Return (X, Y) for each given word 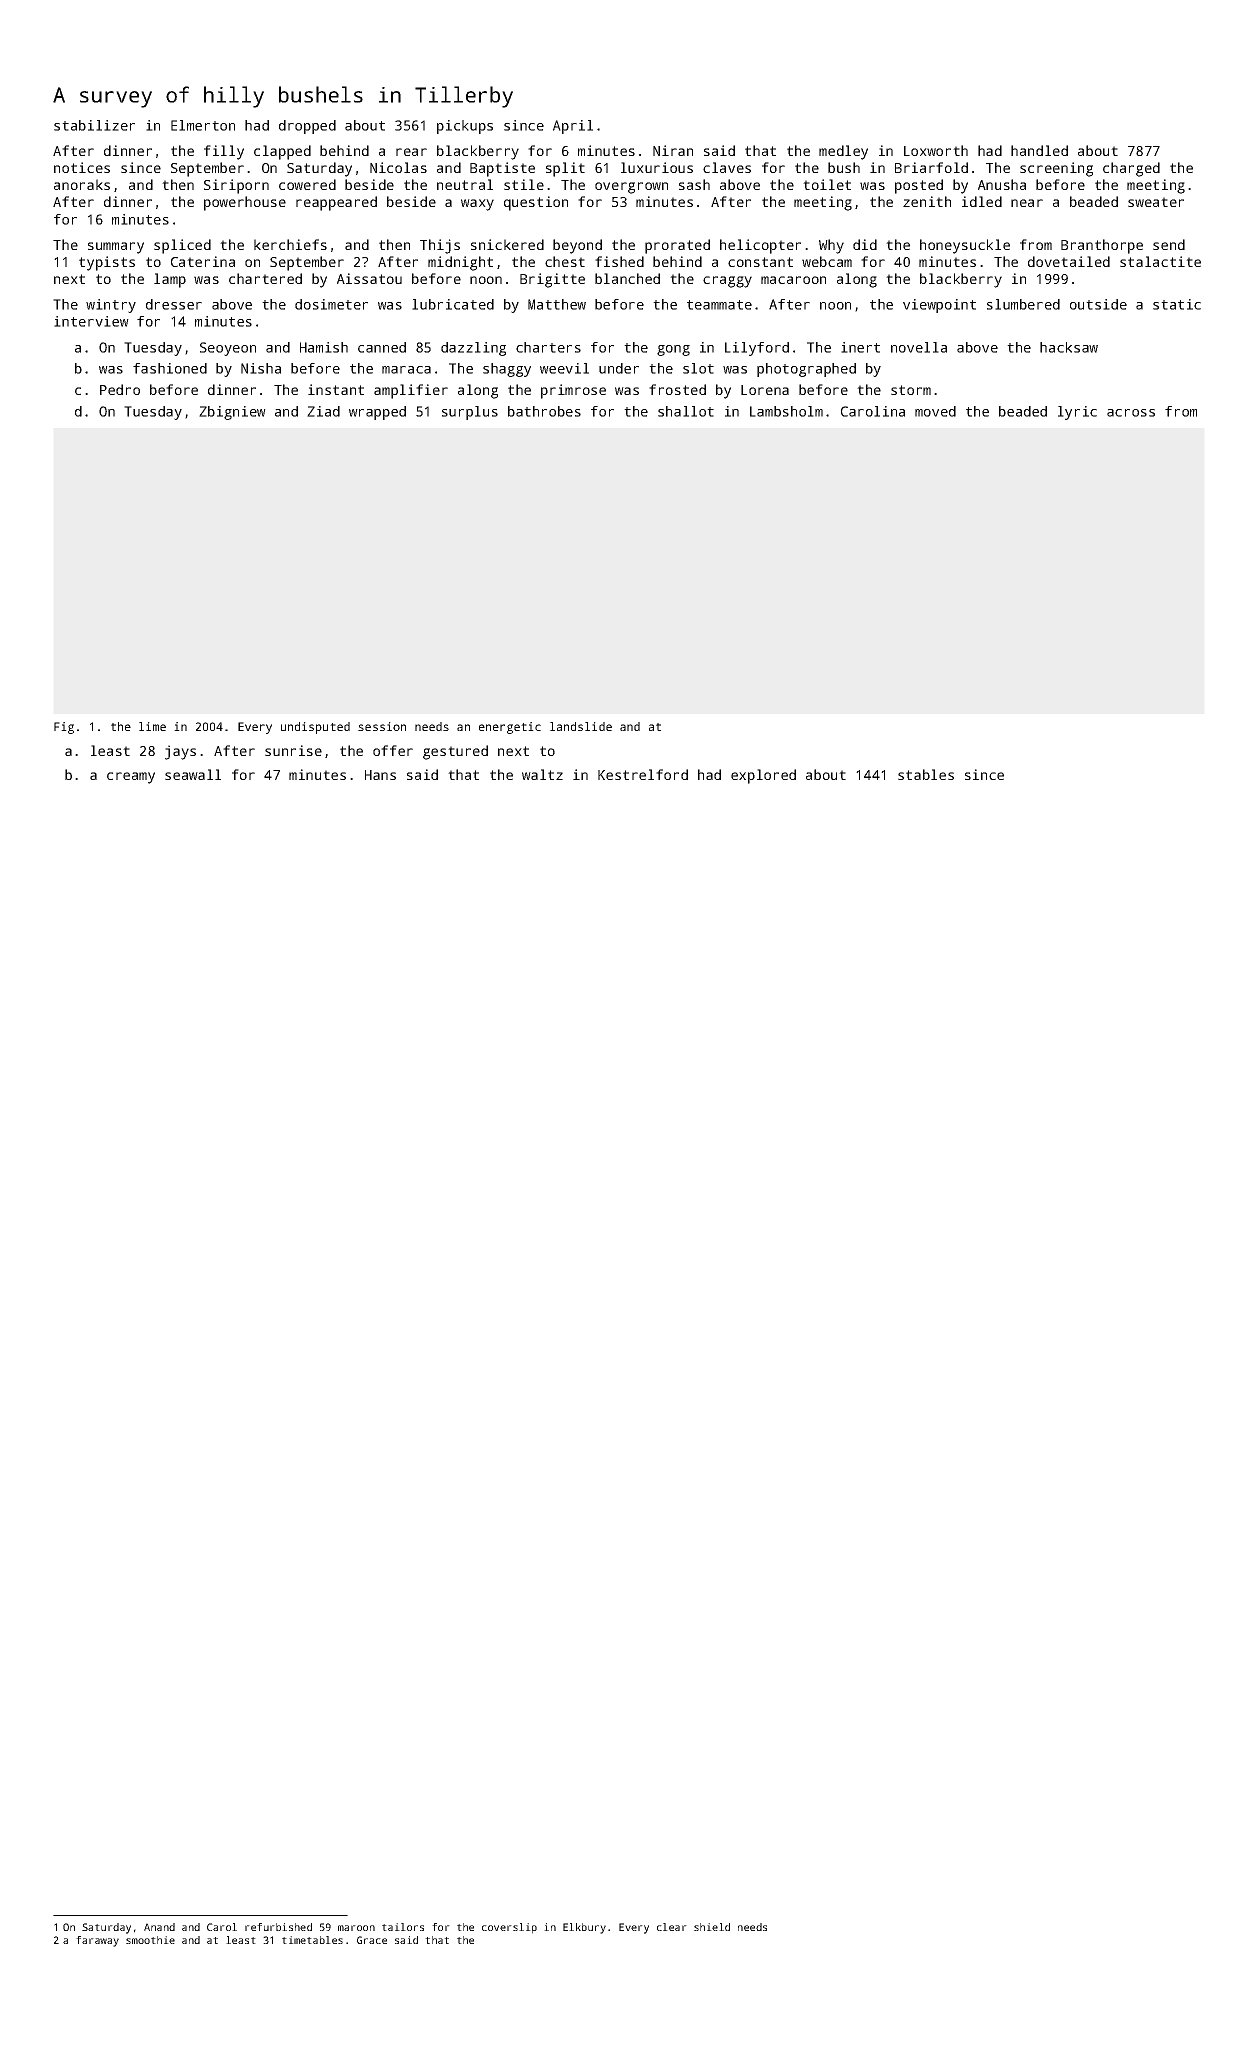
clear (672, 1927)
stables (926, 774)
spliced (182, 246)
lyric (1077, 413)
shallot (686, 411)
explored (763, 776)
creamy (131, 778)
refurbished (278, 1927)
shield (712, 1927)
